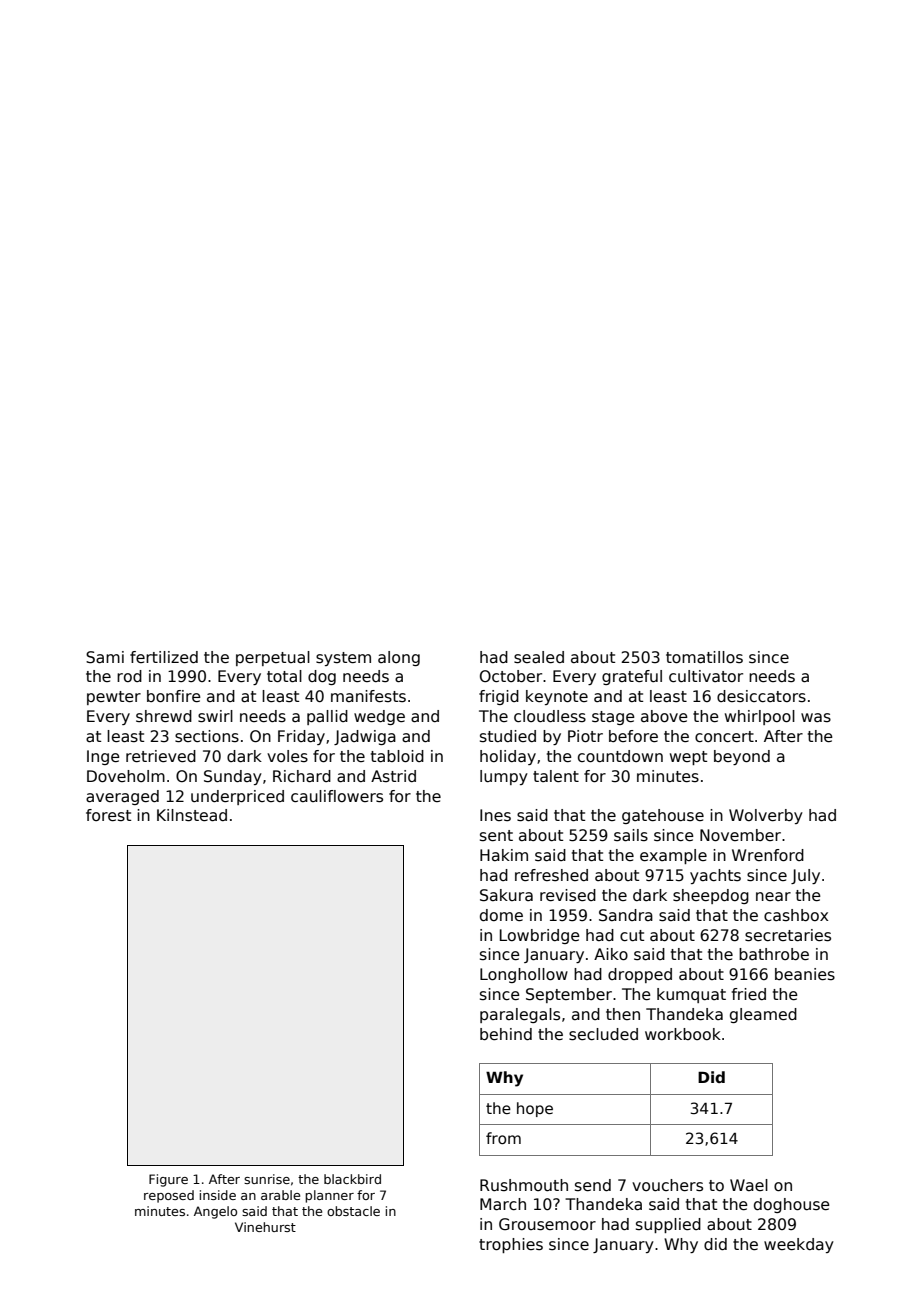 This page has width=924, height=1314. I want to click on wedge, so click(379, 717).
